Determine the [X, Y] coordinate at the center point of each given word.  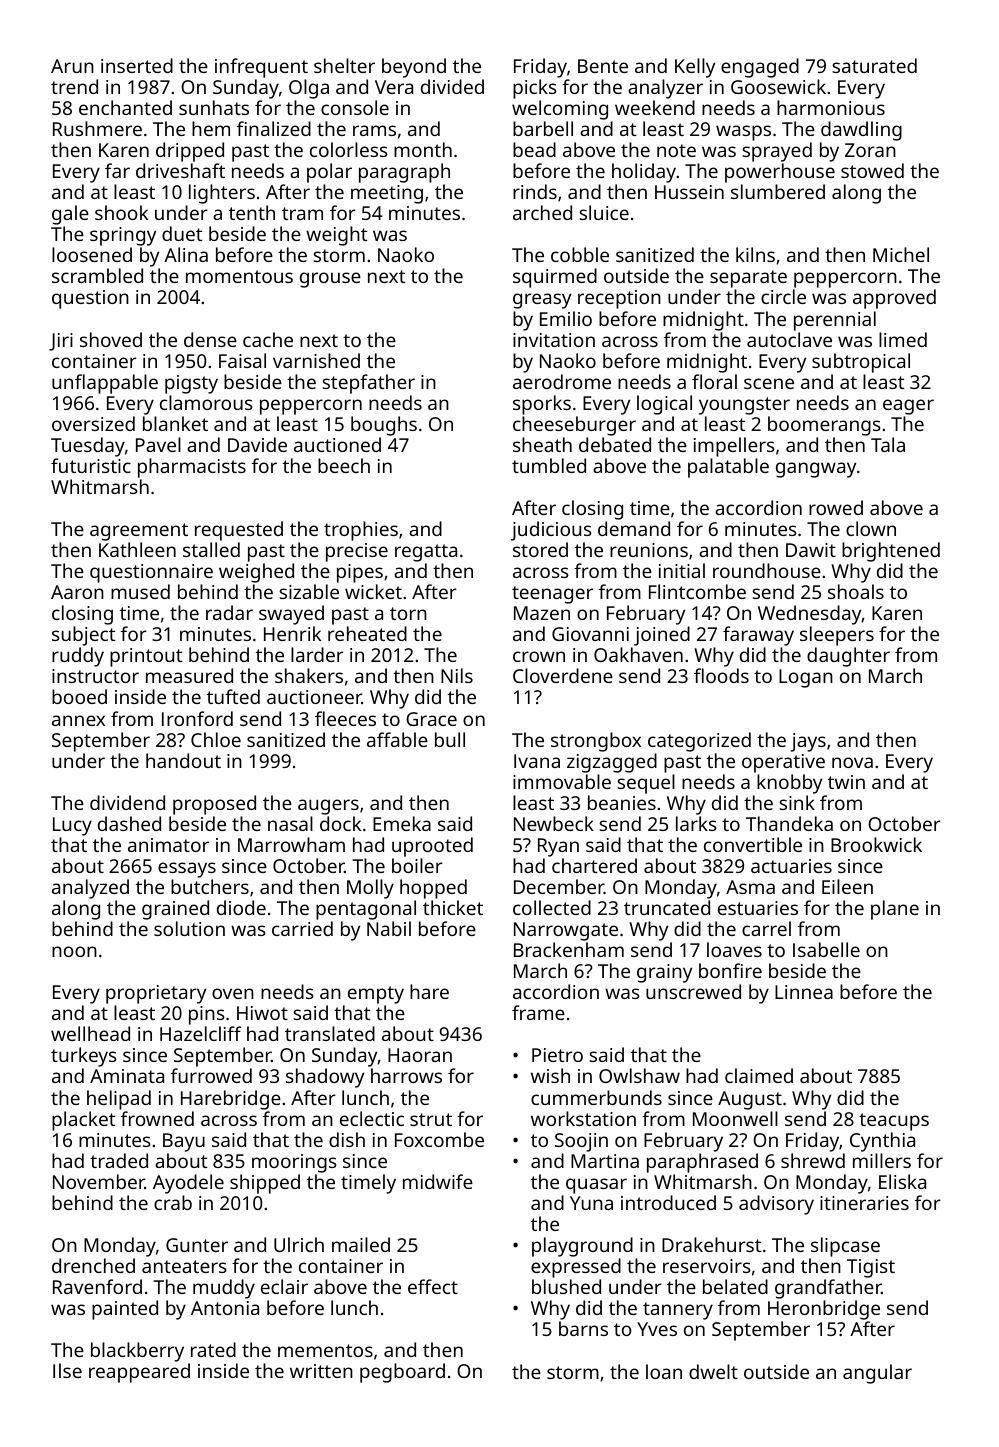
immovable [562, 781]
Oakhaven [638, 654]
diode [241, 907]
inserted [137, 65]
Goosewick [778, 86]
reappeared [139, 1373]
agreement [139, 532]
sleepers [837, 636]
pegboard [402, 1373]
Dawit [811, 550]
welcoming [560, 110]
